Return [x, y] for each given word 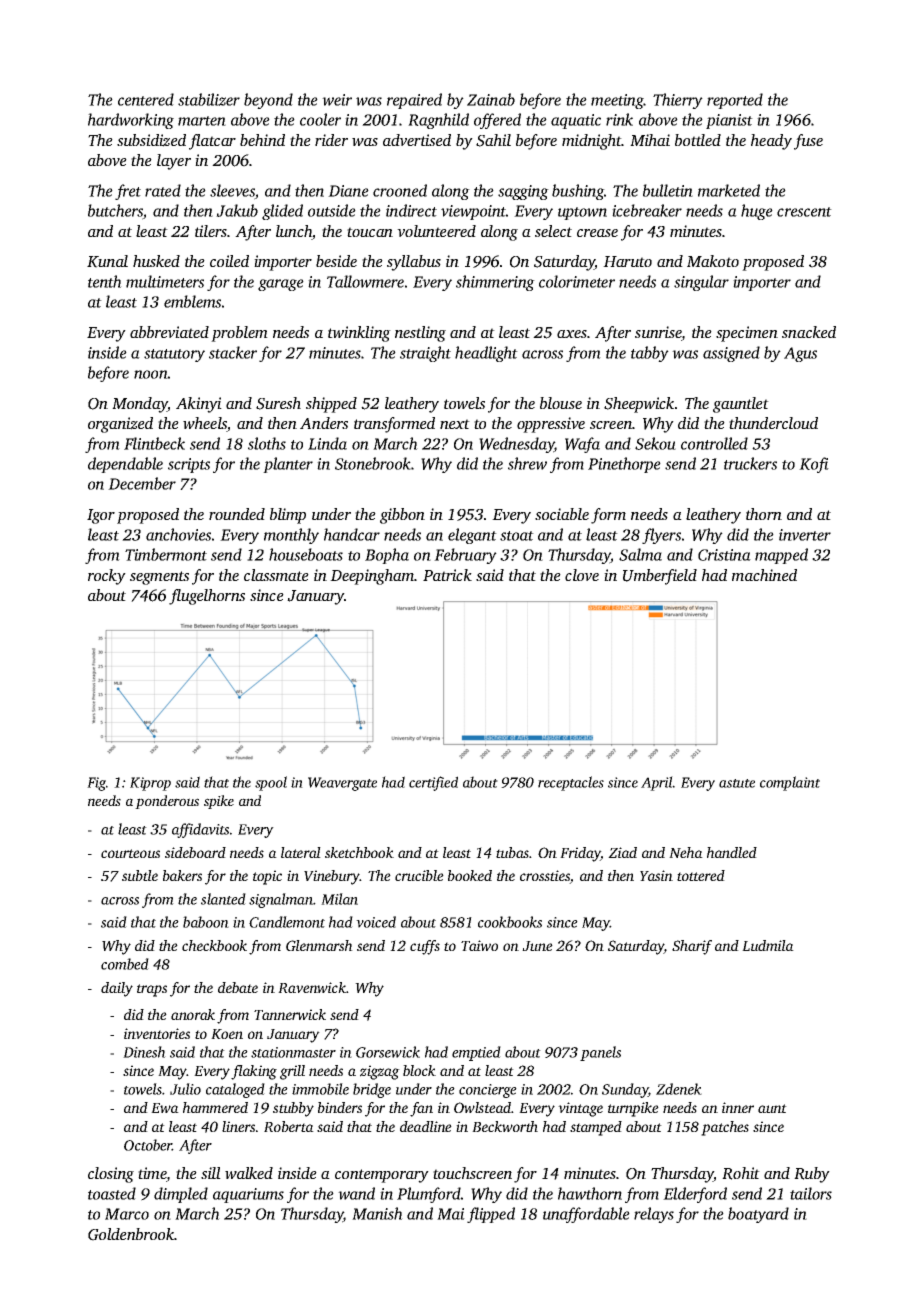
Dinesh [144, 1052]
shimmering [495, 283]
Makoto [713, 261]
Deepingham [372, 577]
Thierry [678, 101]
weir [337, 100]
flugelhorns [207, 597]
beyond [268, 101]
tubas [512, 852]
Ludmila [768, 945]
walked [249, 1173]
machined [764, 575]
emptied [476, 1053]
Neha [686, 852]
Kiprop [150, 784]
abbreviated [169, 332]
